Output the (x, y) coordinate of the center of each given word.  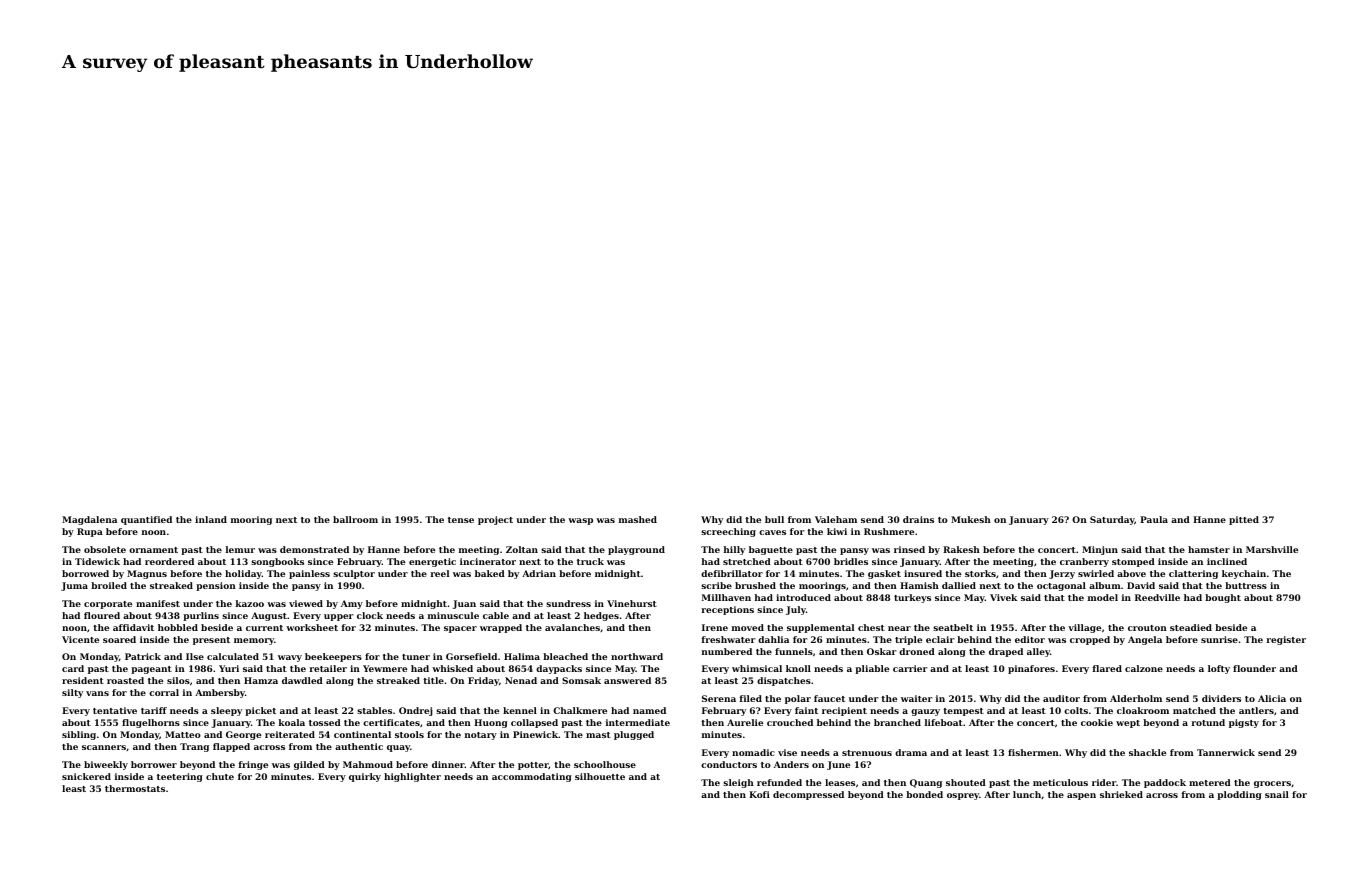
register (1286, 640)
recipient (844, 711)
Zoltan (522, 549)
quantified (146, 520)
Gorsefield (471, 656)
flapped (231, 747)
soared (119, 639)
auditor (1061, 698)
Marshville (1272, 549)
